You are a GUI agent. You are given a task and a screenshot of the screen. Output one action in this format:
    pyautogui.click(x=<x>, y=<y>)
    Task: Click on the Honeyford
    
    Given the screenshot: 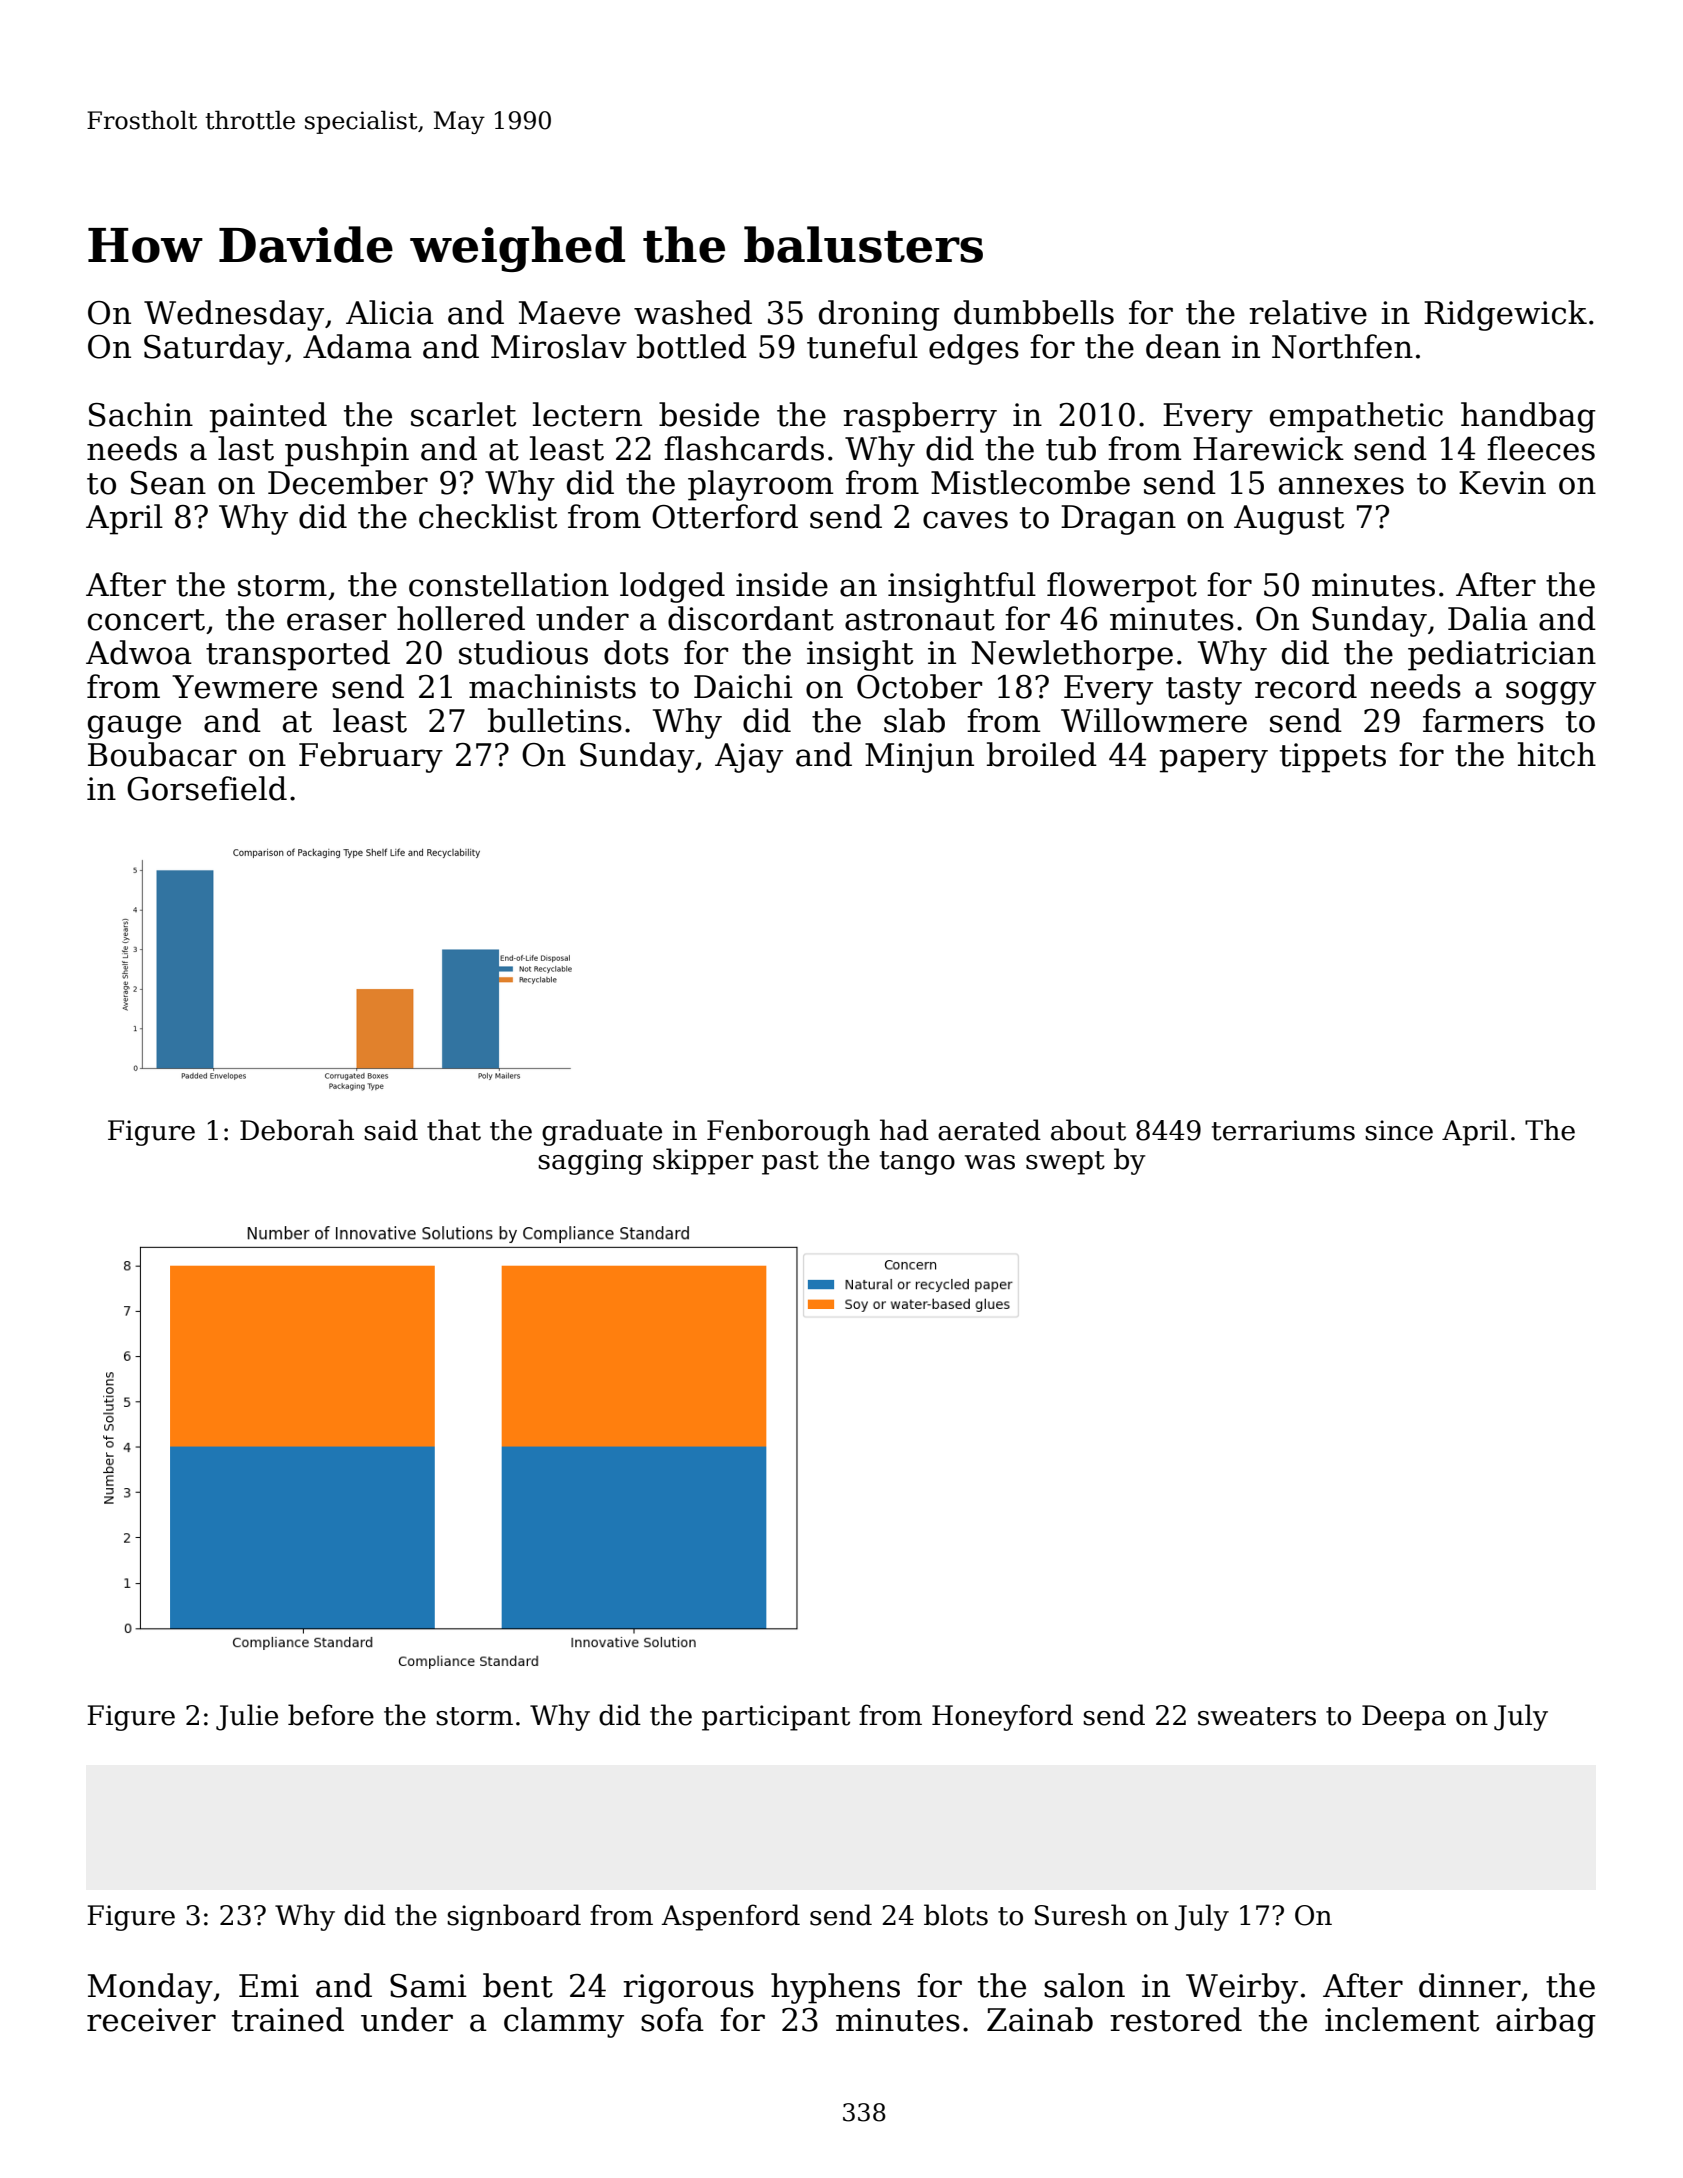 What is the action you would take?
    pyautogui.click(x=1002, y=1717)
